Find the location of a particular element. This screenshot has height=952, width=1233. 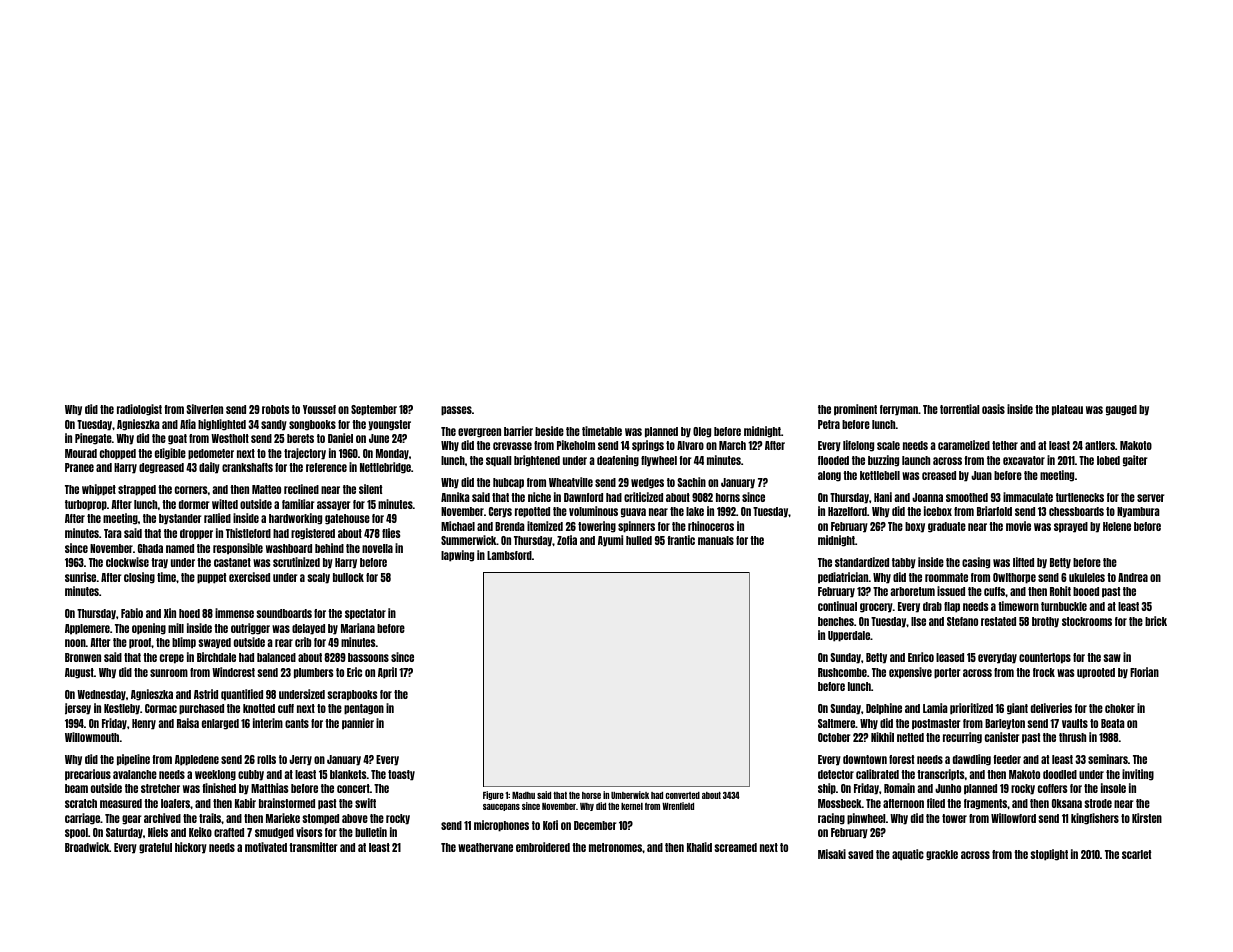

pannier is located at coordinates (358, 724).
